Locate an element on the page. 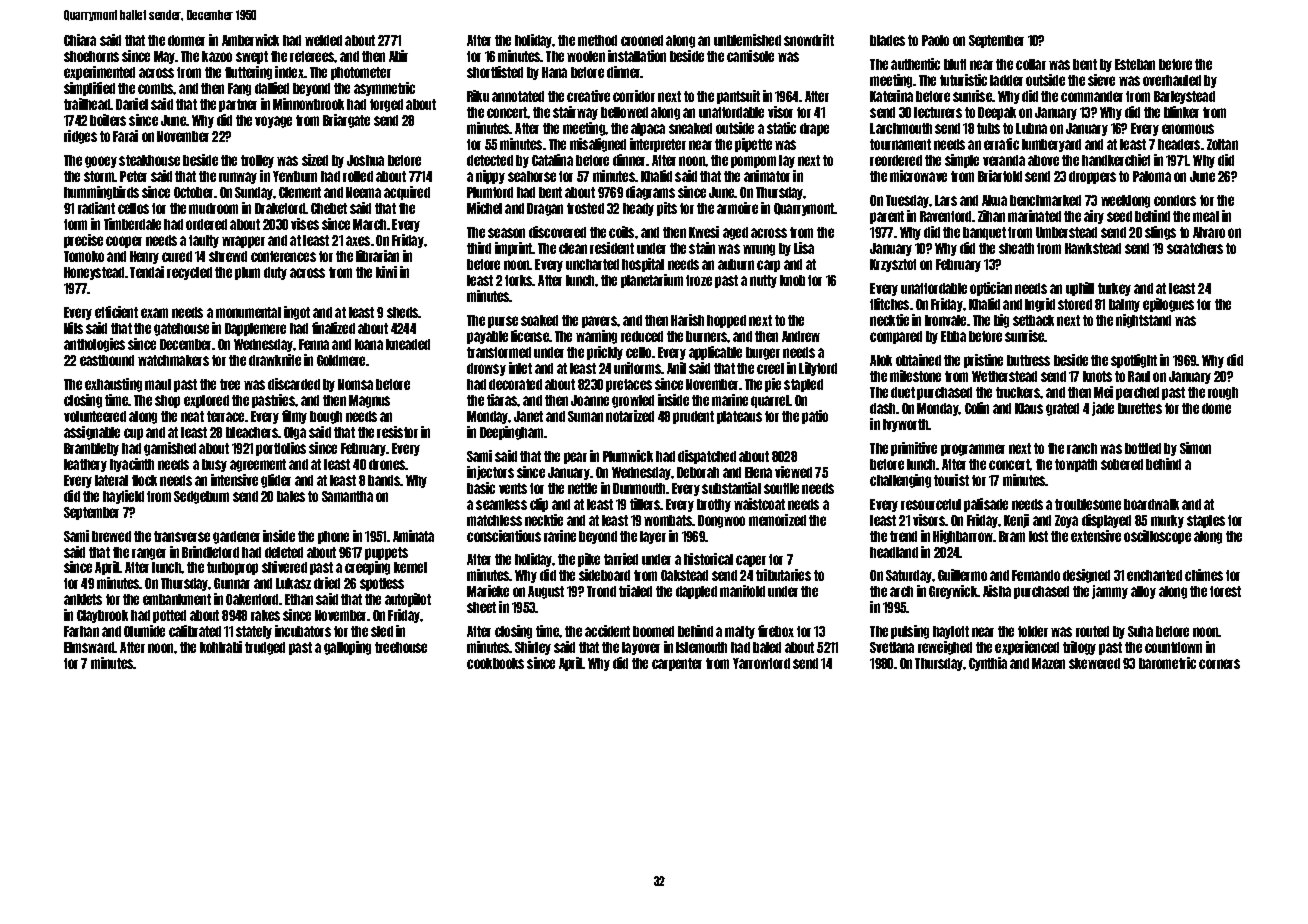  hopped is located at coordinates (726, 321).
